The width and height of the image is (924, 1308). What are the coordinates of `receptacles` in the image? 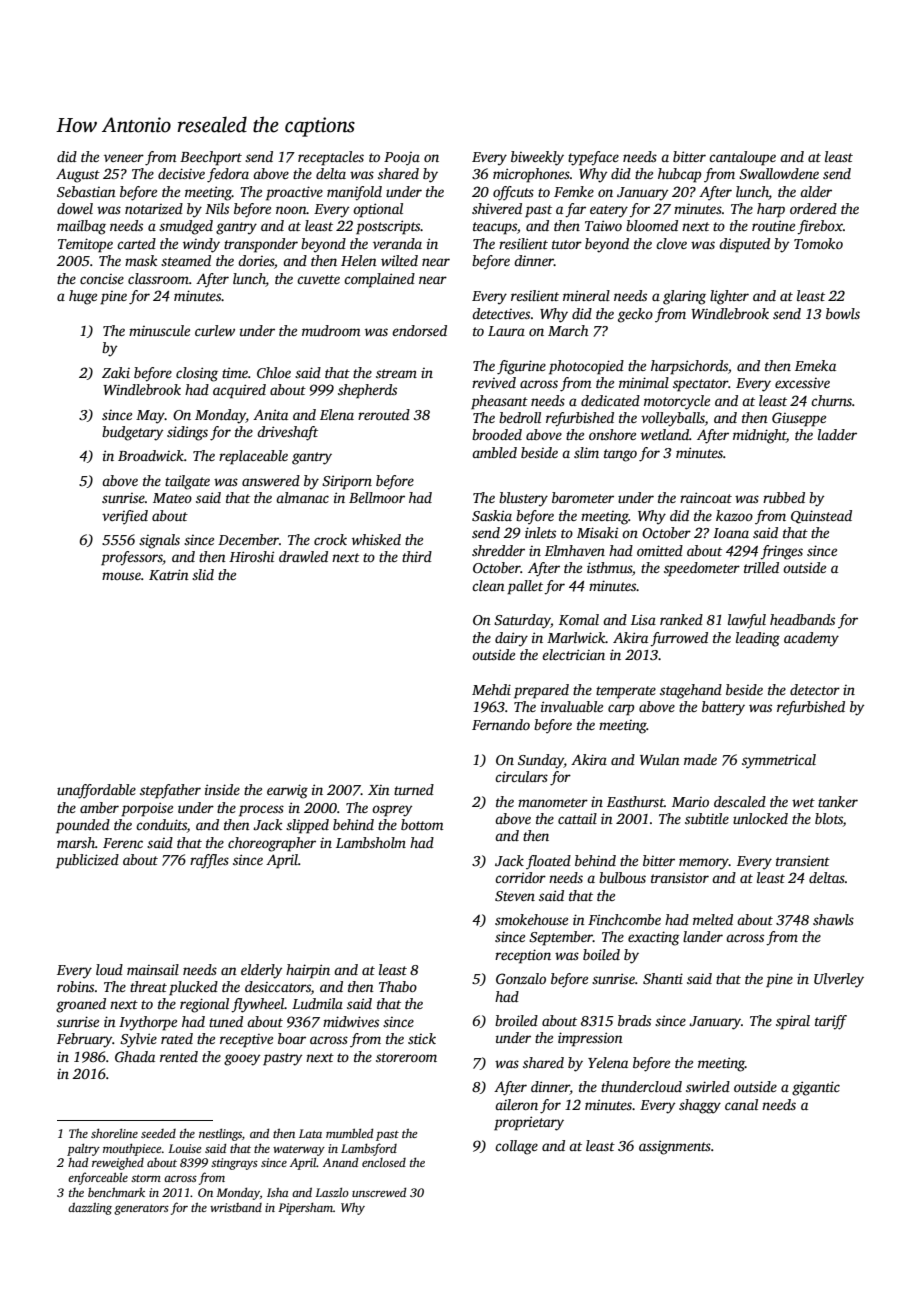 It's located at (331, 158).
